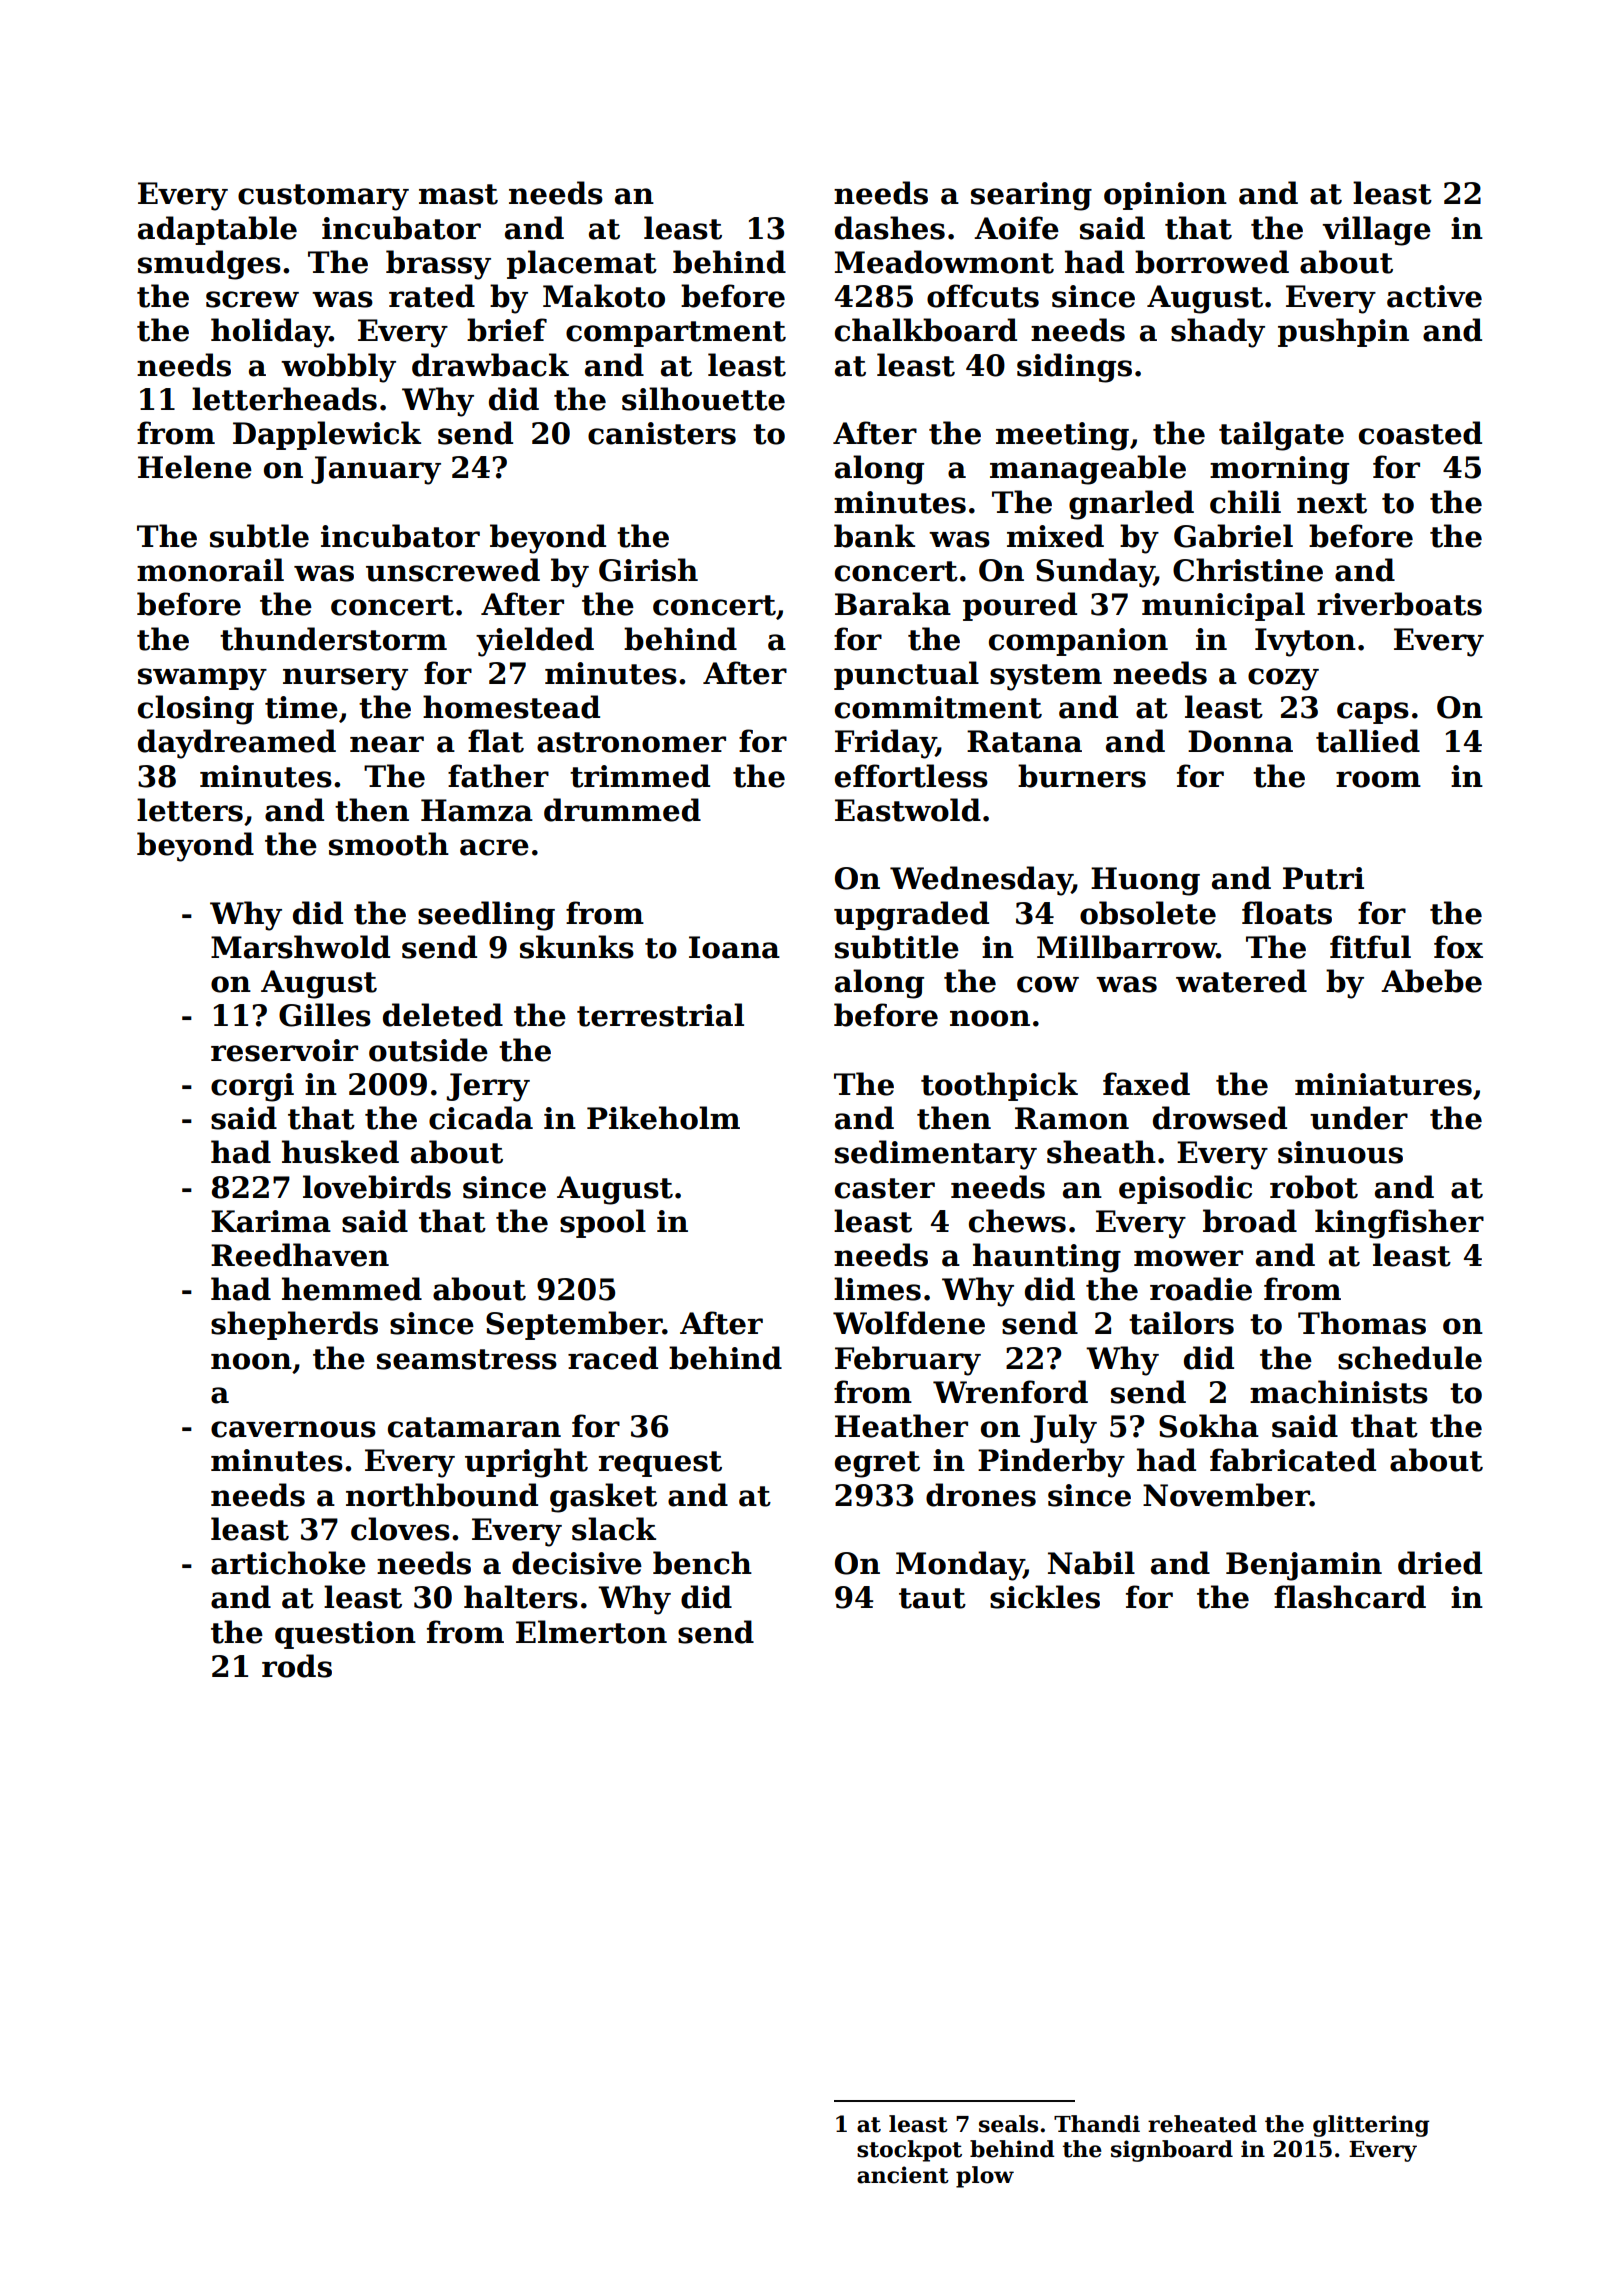 The height and width of the document is (2292, 1620). What do you see at coordinates (1371, 2126) in the document?
I see `glittering` at bounding box center [1371, 2126].
